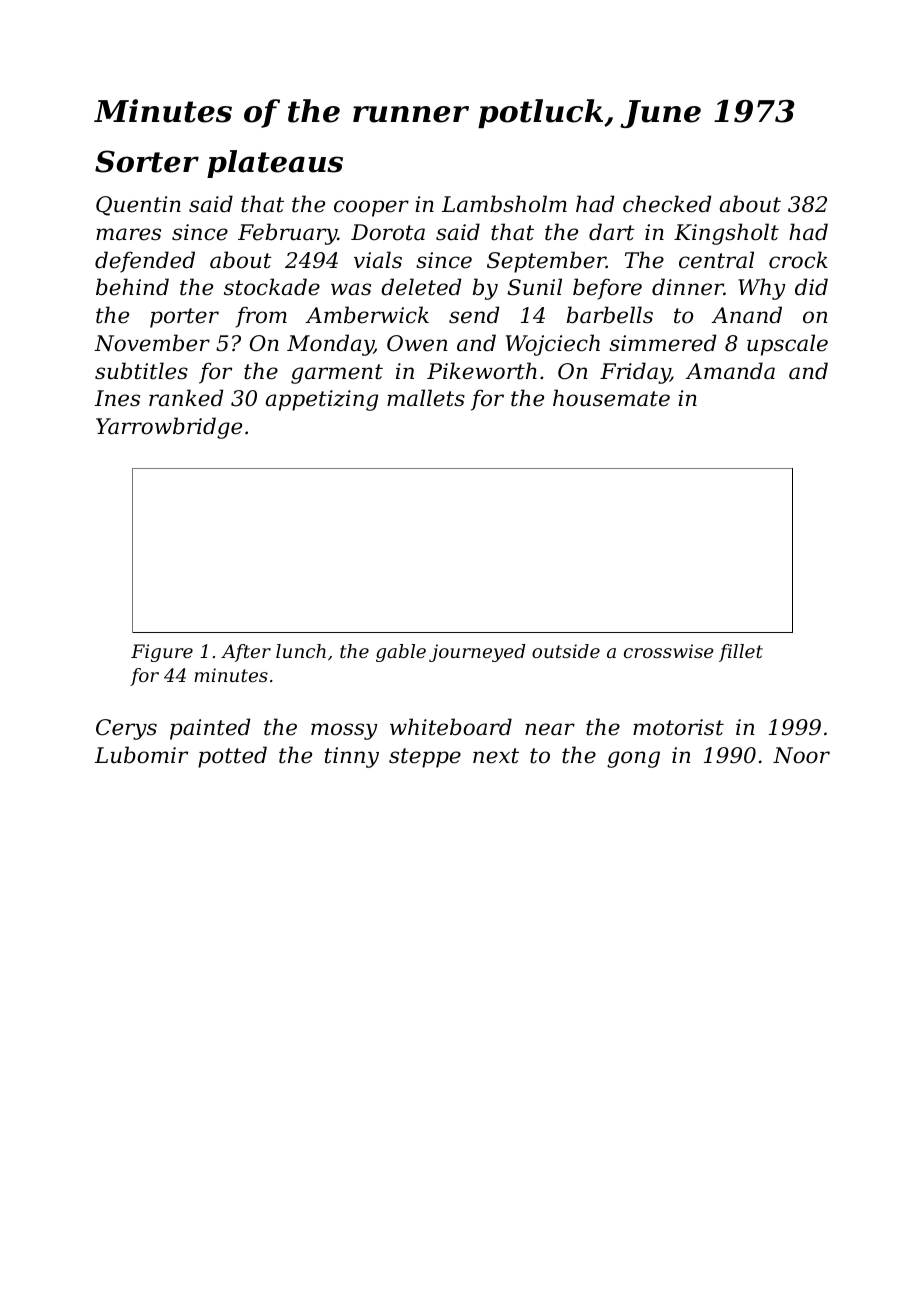 This page has height=1311, width=924. I want to click on appetizing, so click(322, 400).
